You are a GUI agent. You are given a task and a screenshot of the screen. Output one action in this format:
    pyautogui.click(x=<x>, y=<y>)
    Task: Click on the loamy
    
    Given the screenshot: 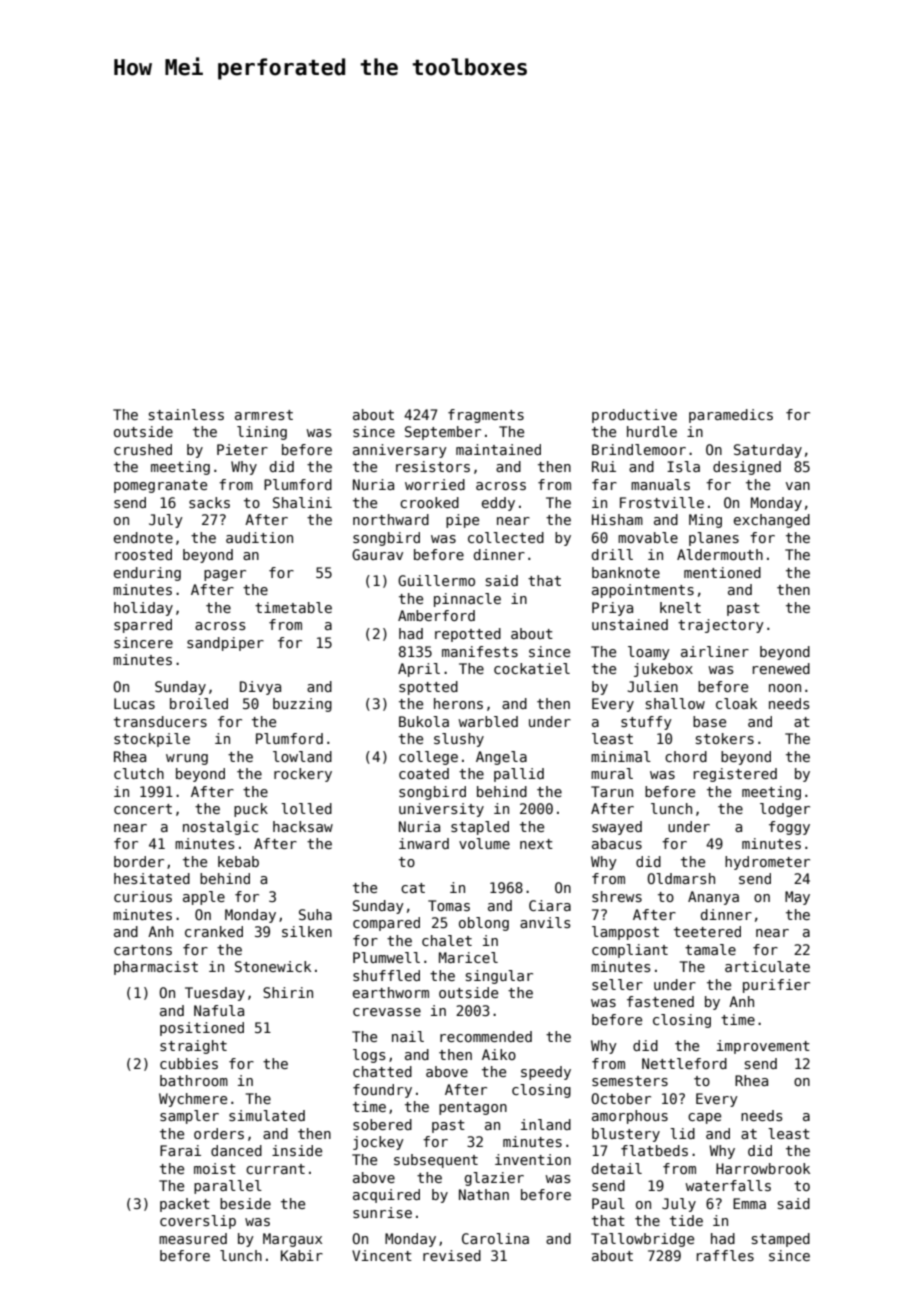 What is the action you would take?
    pyautogui.click(x=649, y=653)
